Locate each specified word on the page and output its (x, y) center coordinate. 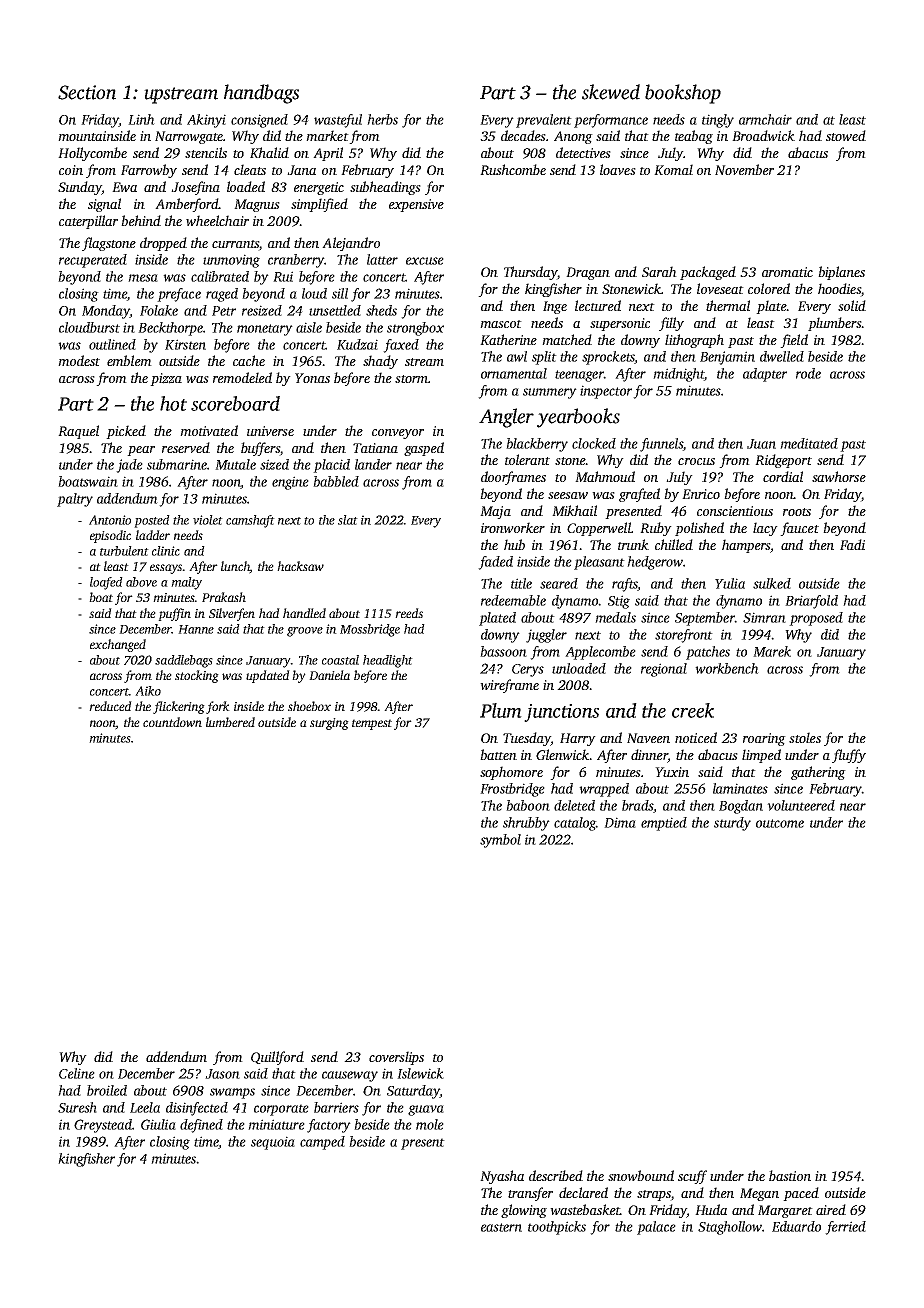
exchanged (118, 645)
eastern (501, 1227)
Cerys (528, 670)
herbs (382, 119)
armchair (765, 119)
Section (87, 92)
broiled (107, 1090)
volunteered (801, 805)
